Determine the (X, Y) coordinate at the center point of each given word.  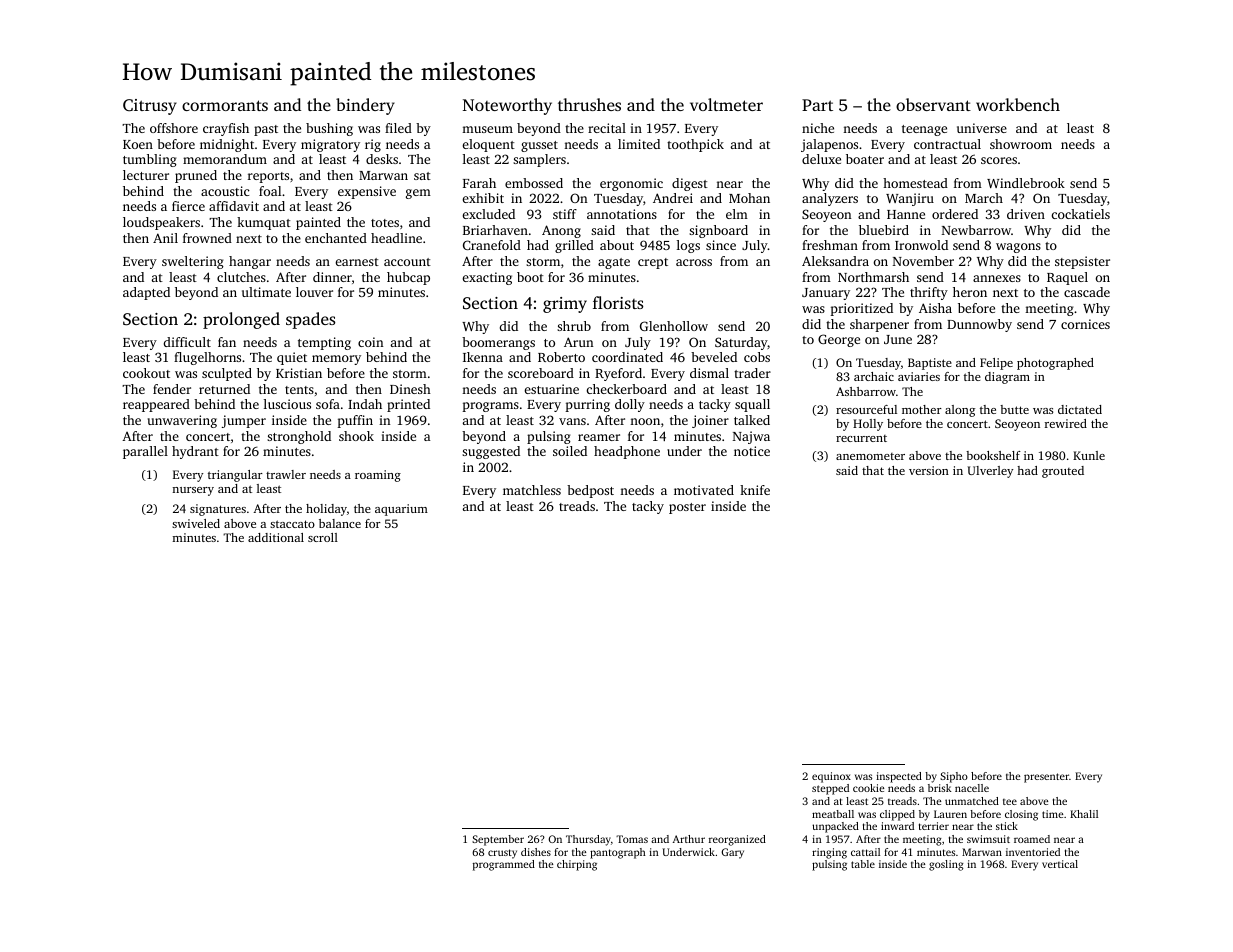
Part (817, 105)
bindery (365, 106)
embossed (534, 183)
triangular (235, 476)
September (498, 840)
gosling (946, 865)
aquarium (401, 510)
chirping (577, 865)
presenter (1046, 778)
